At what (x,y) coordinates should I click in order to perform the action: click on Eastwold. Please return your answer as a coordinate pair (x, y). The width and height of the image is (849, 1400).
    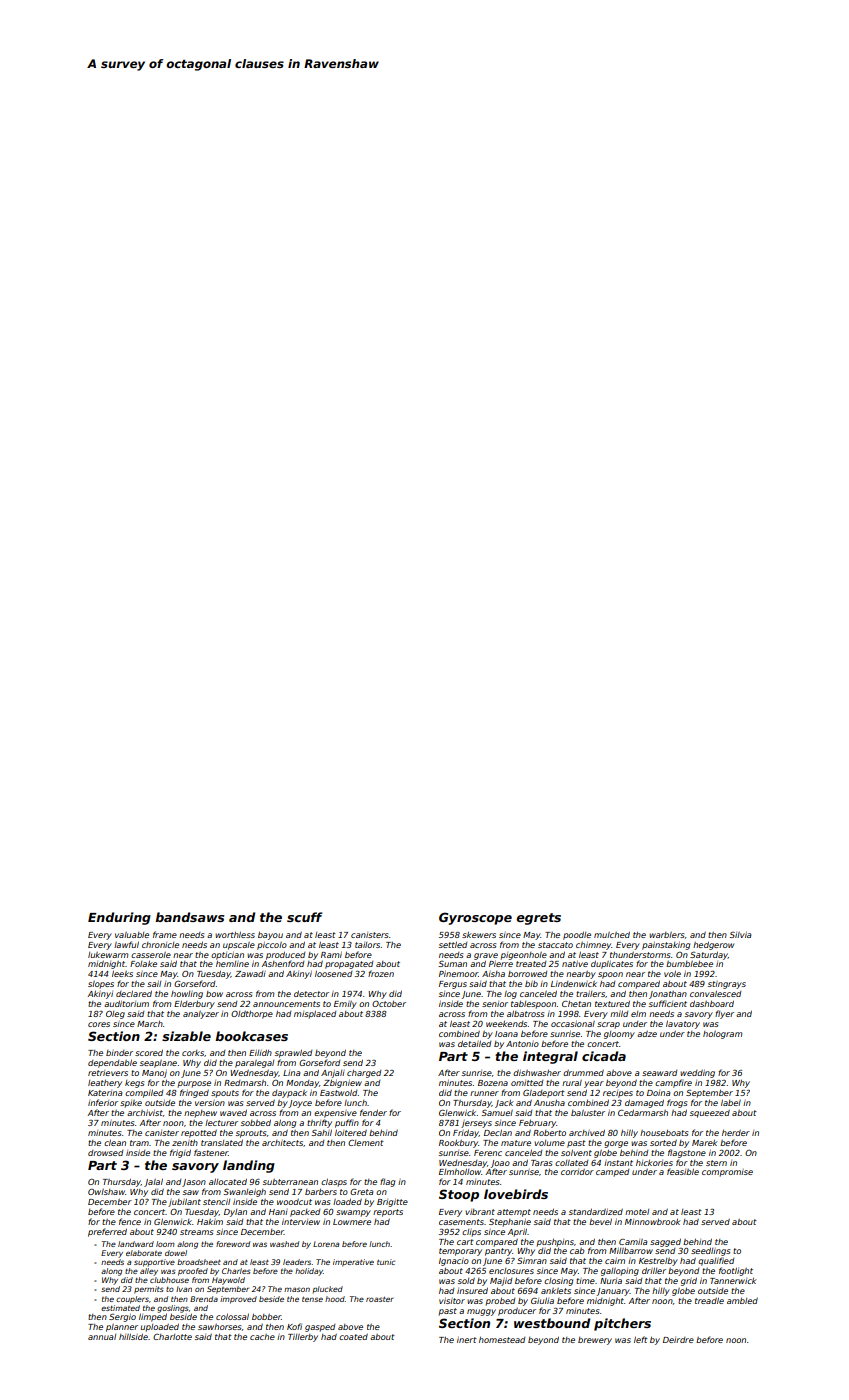
    Looking at the image, I should click on (338, 1093).
